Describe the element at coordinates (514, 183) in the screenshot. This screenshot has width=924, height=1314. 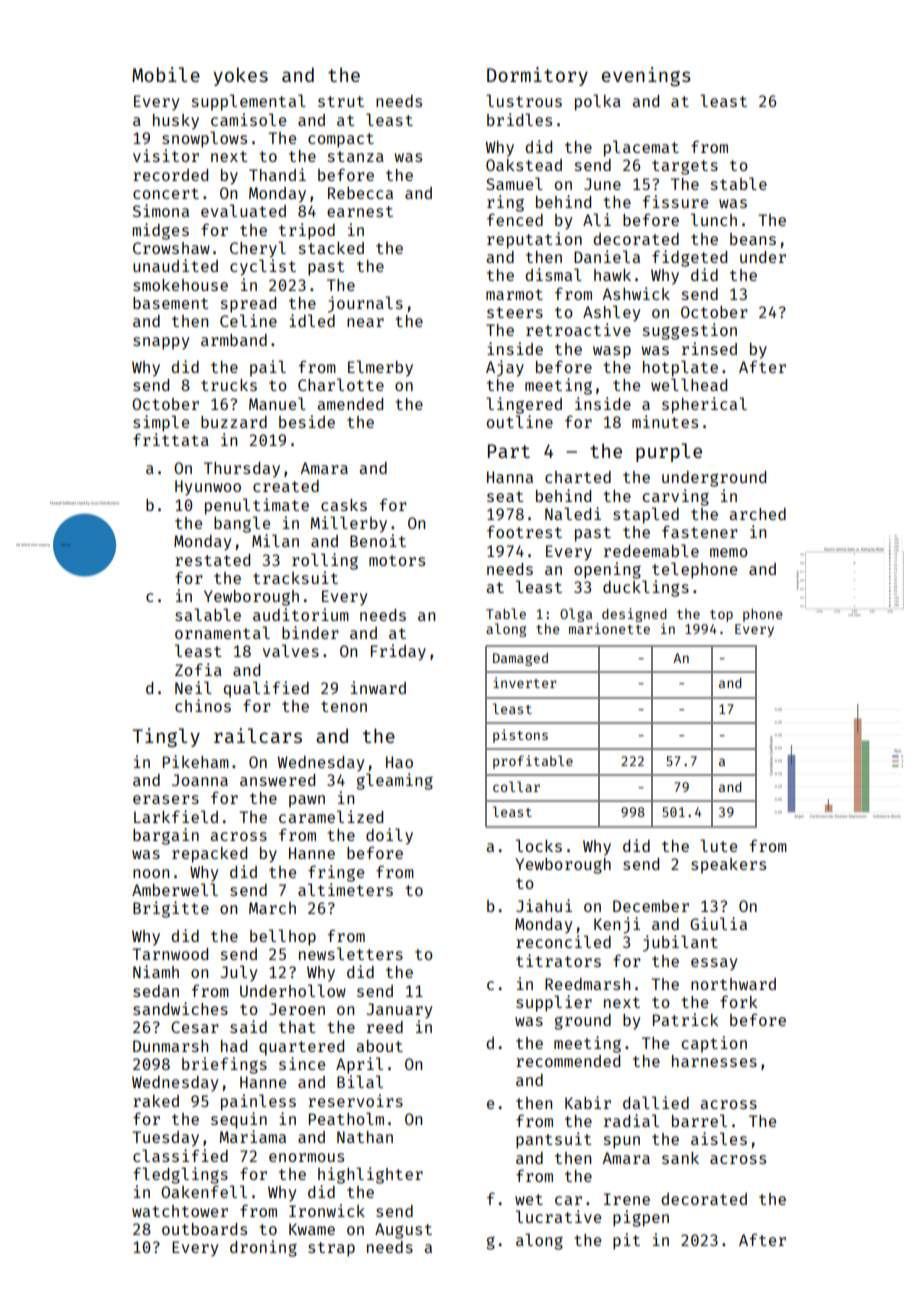
I see `Samuel` at that location.
